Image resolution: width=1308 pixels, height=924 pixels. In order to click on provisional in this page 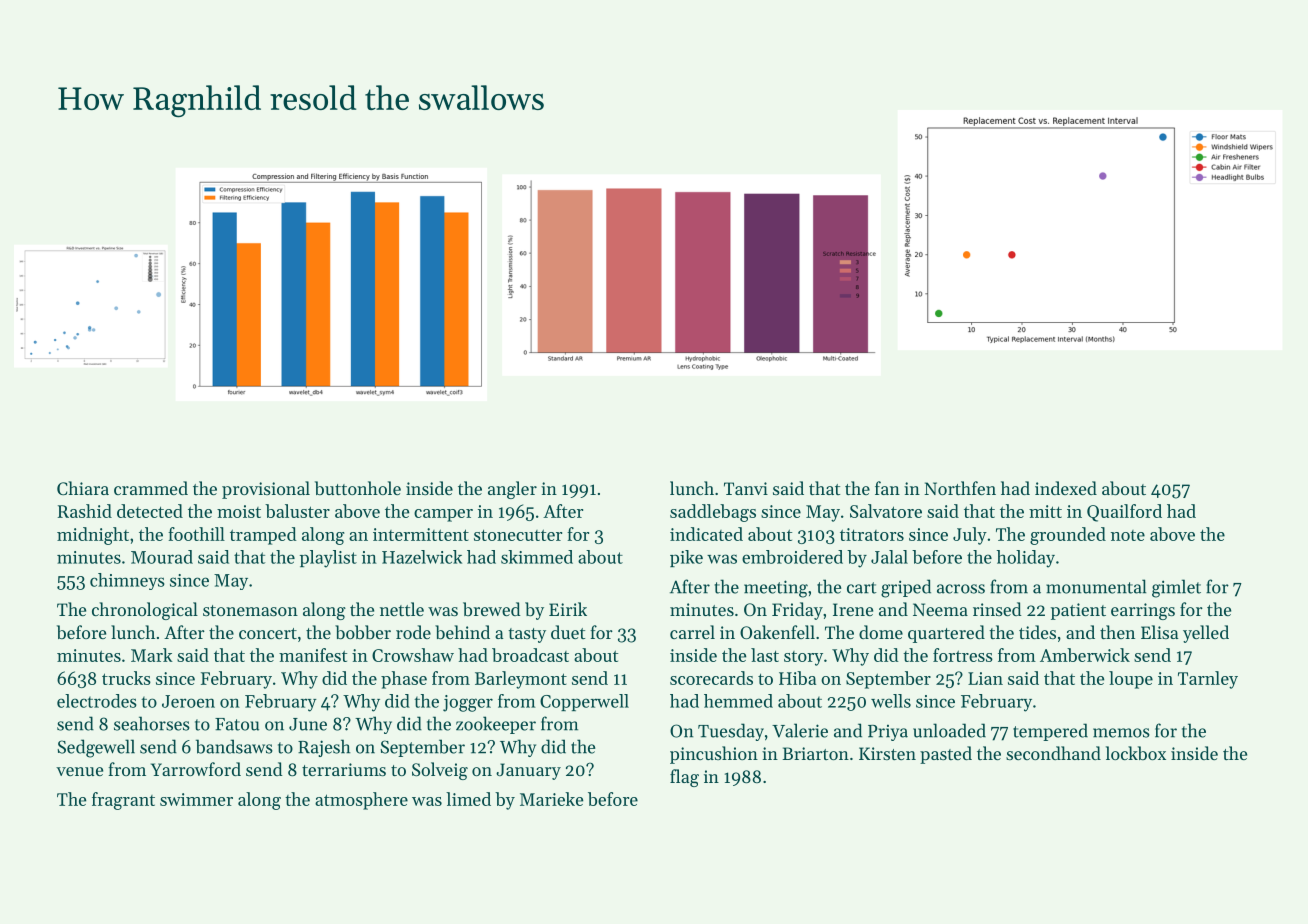, I will do `click(266, 490)`.
